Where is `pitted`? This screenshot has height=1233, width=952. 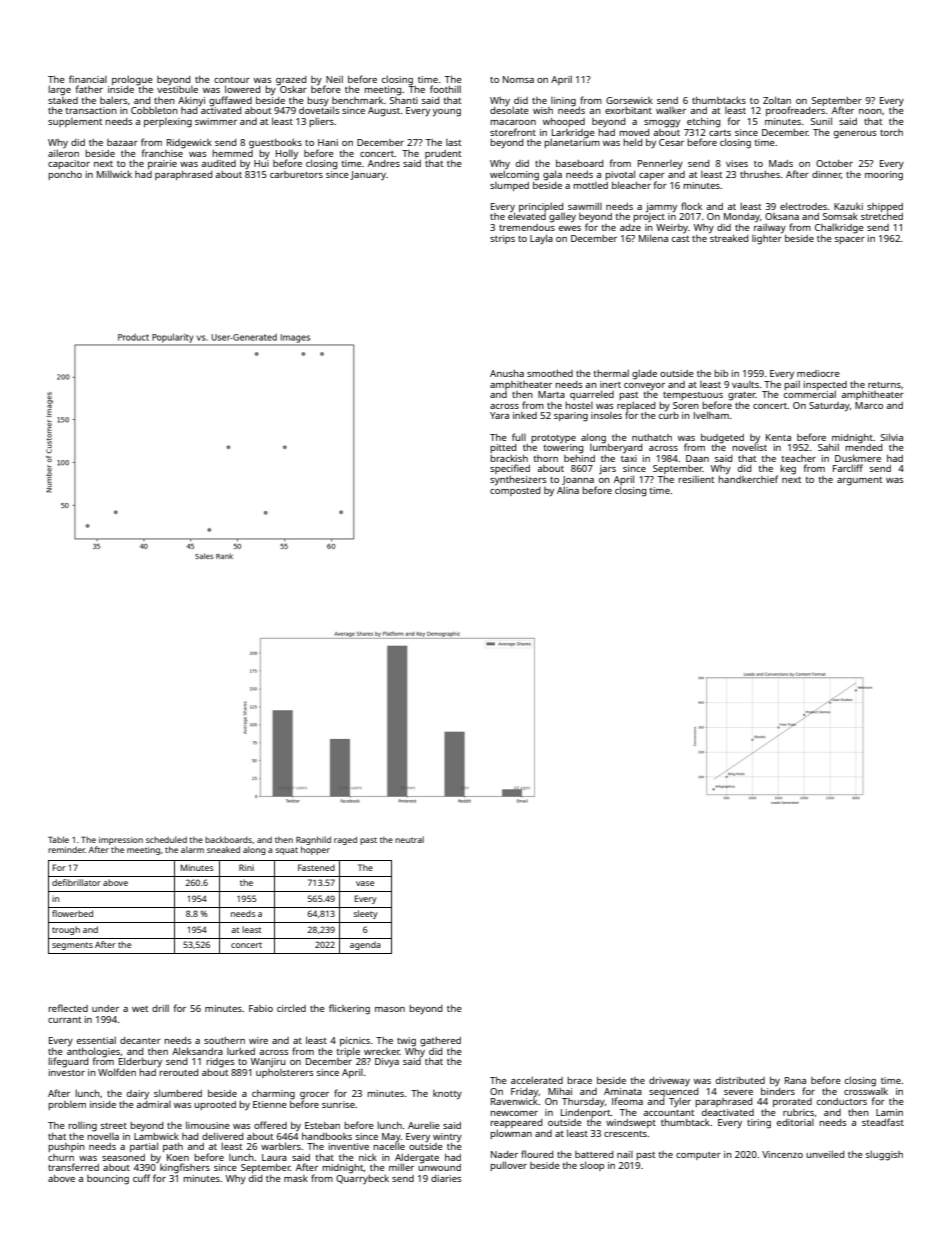
pitted is located at coordinates (503, 448).
